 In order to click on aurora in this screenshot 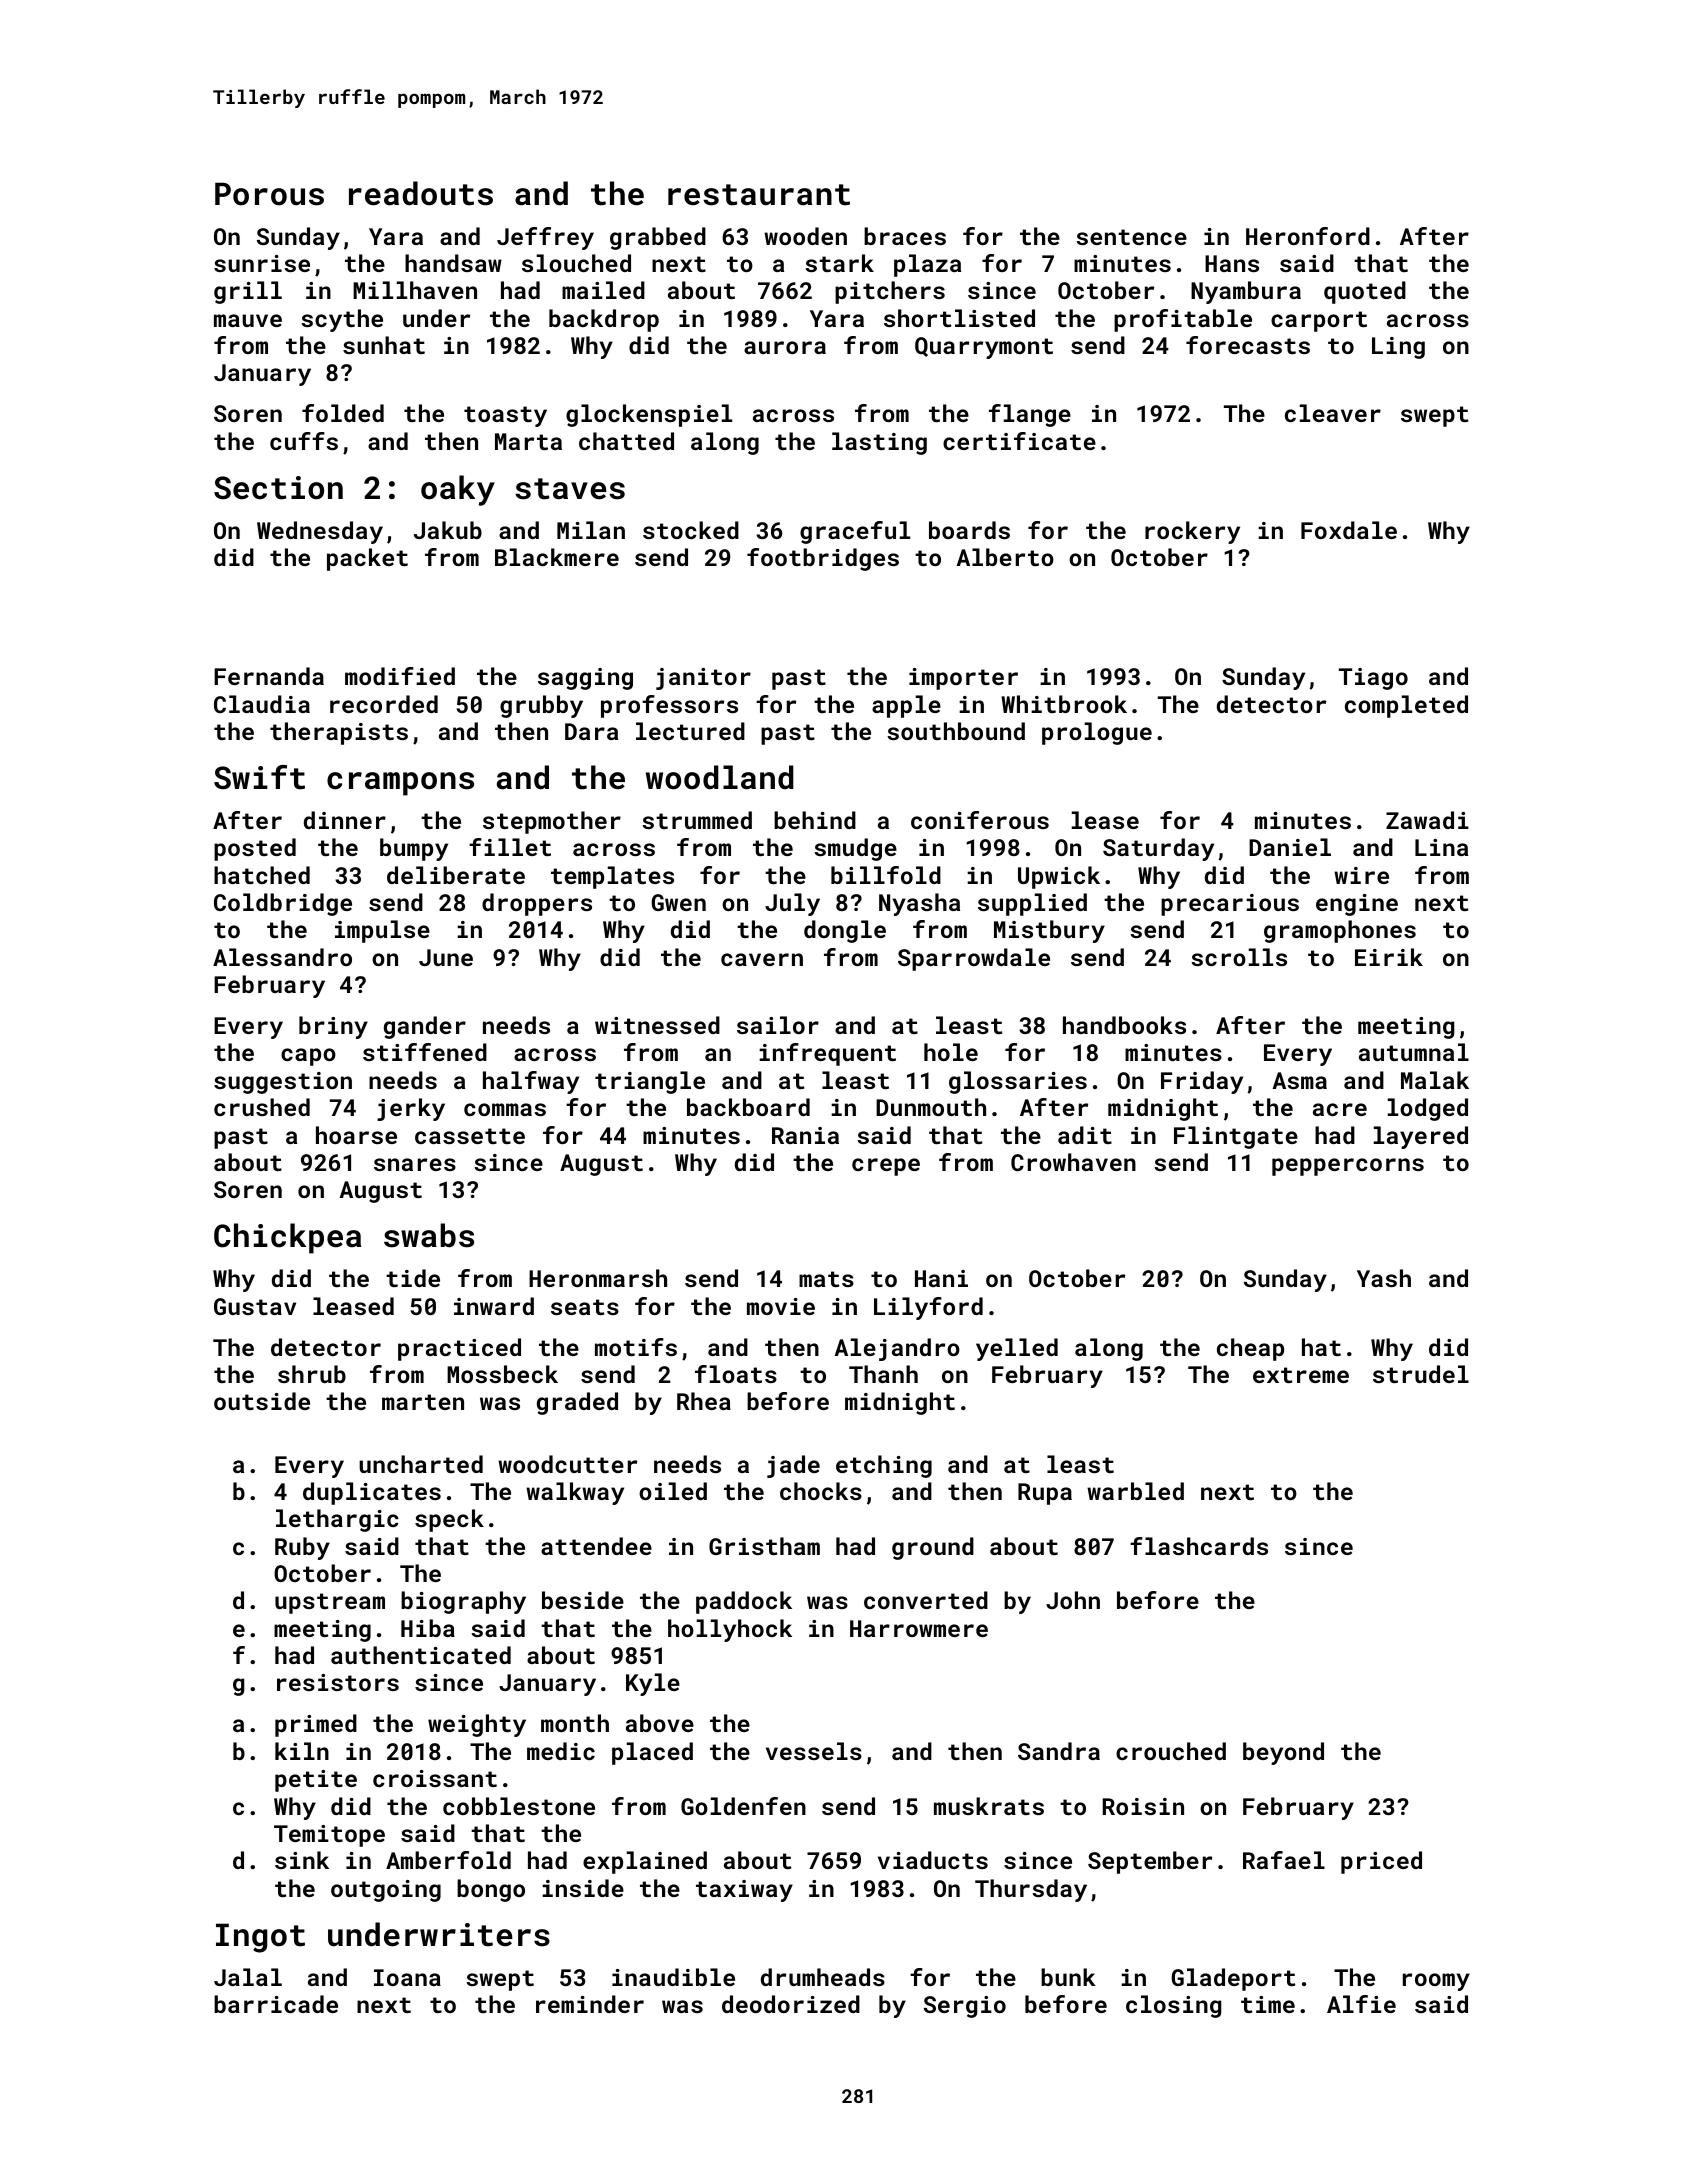, I will do `click(785, 347)`.
